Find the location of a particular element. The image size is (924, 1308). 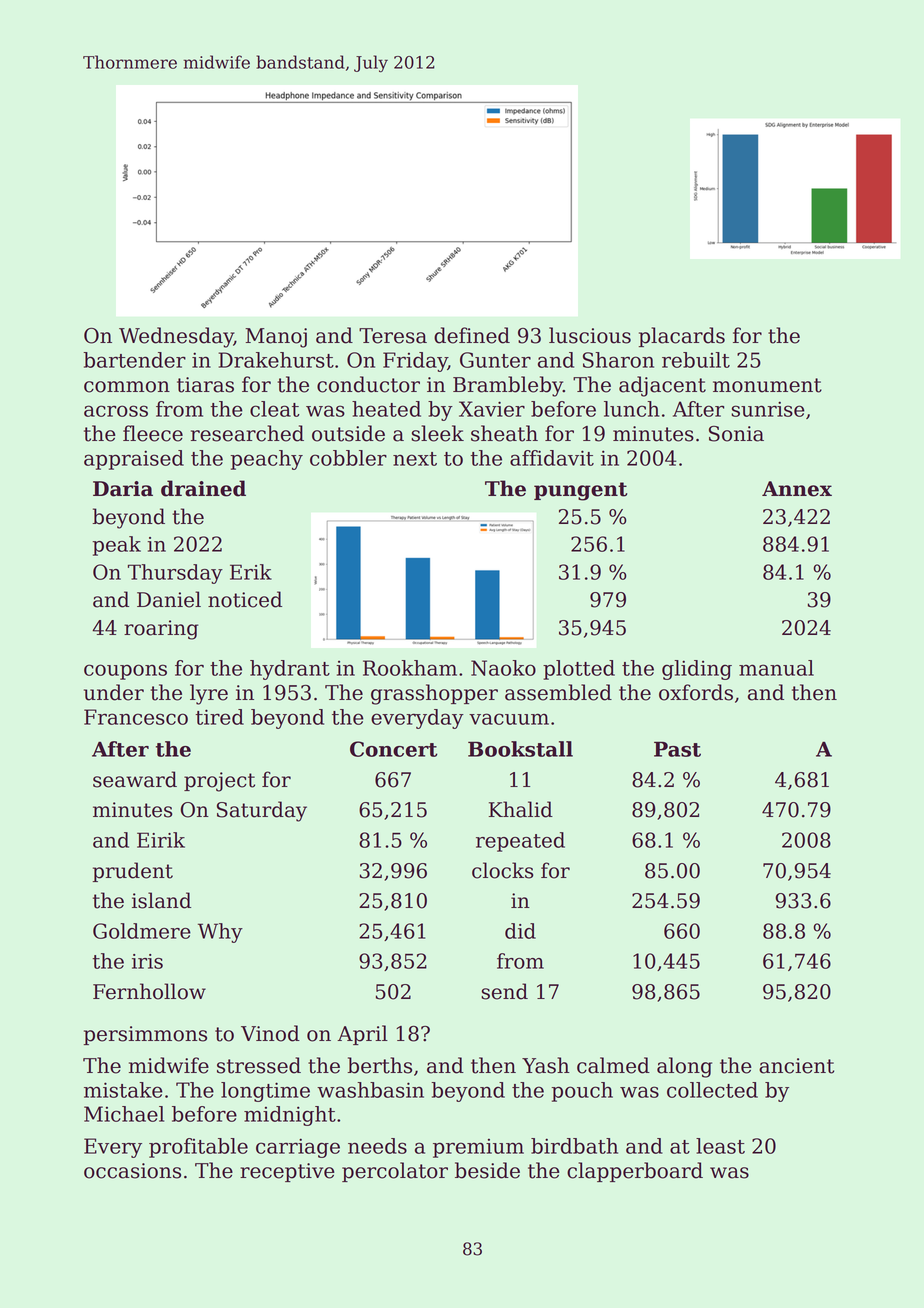

gliding is located at coordinates (697, 670).
